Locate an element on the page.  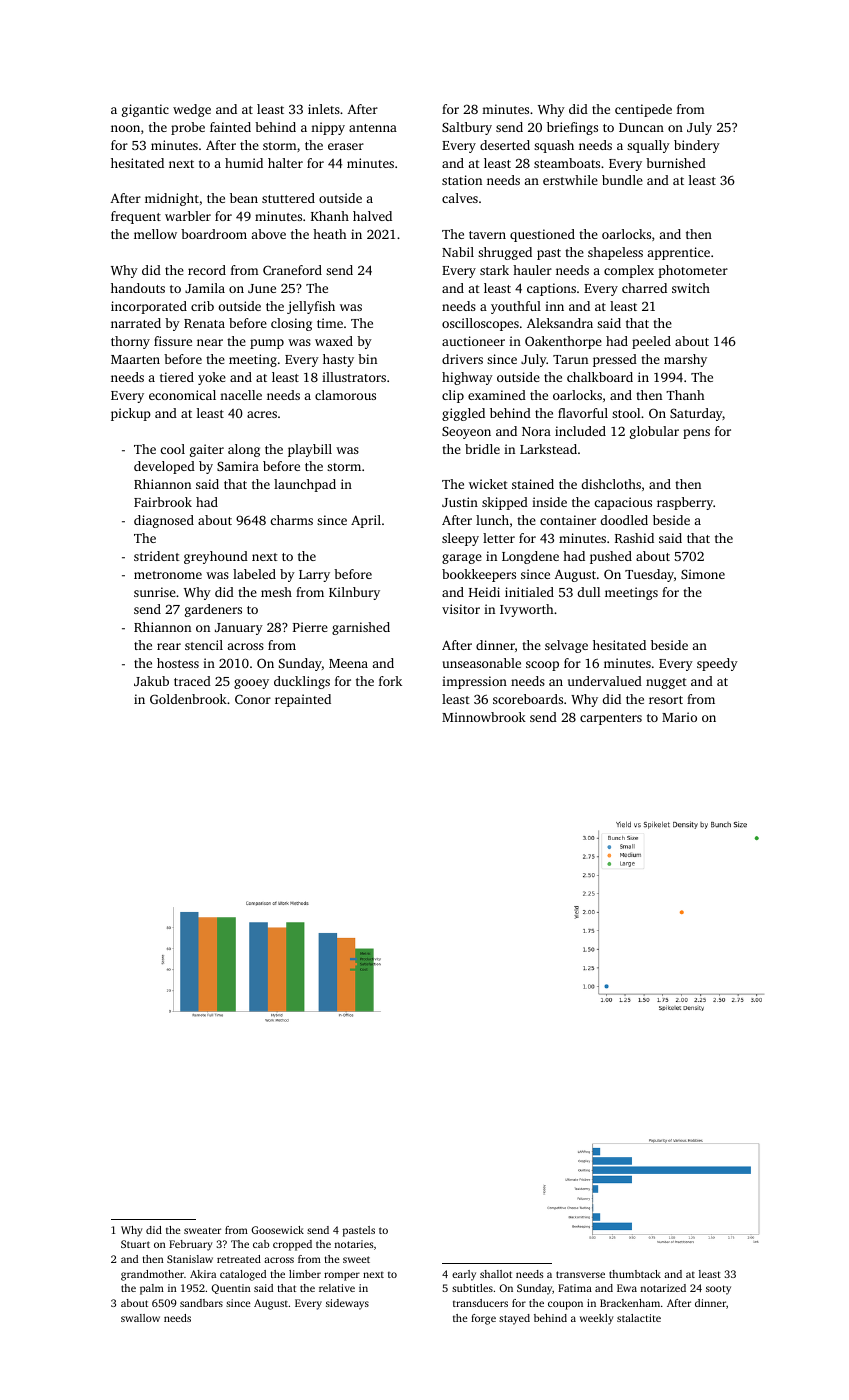
stuttered is located at coordinates (288, 198).
